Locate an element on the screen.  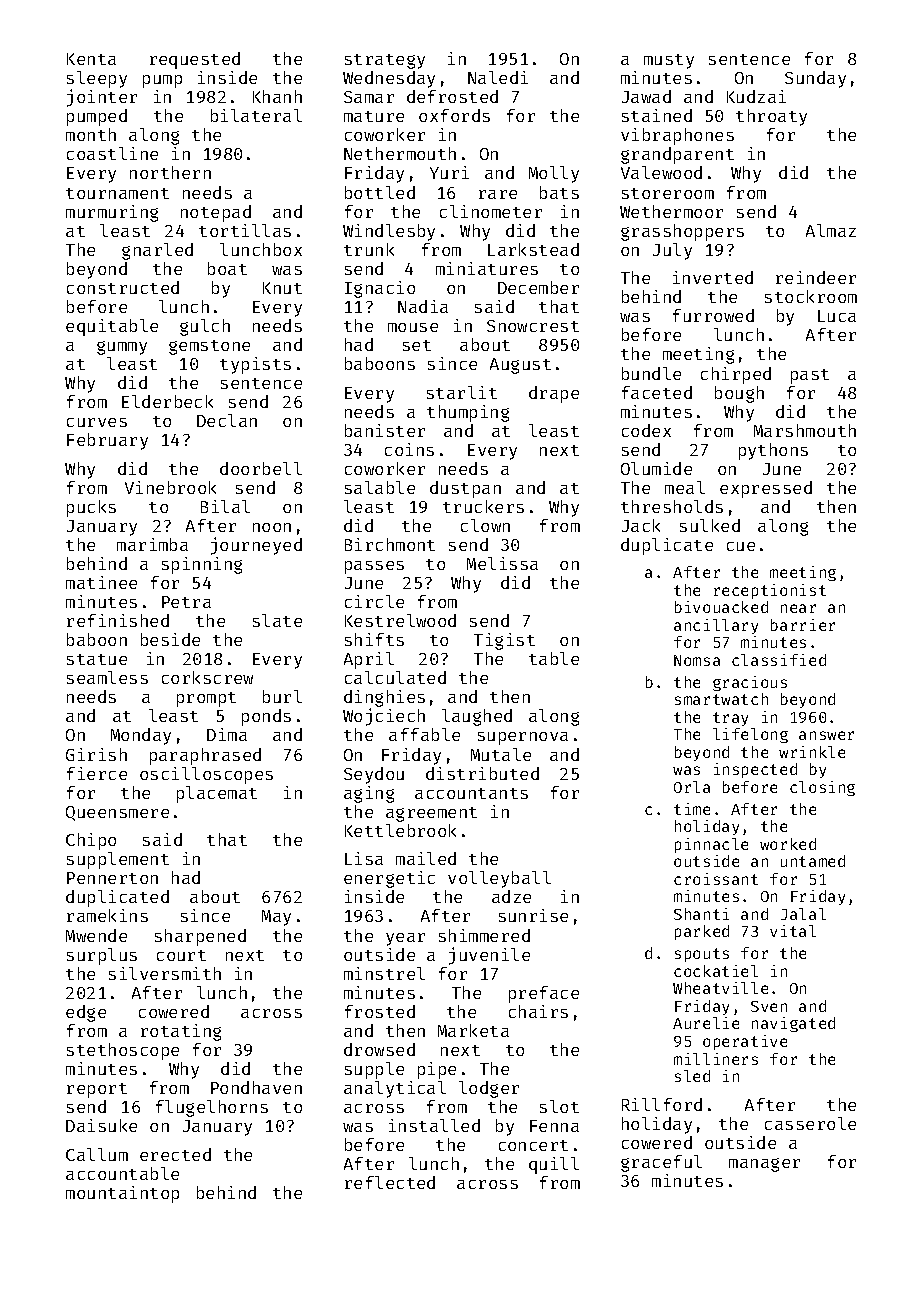
month is located at coordinates (91, 134).
